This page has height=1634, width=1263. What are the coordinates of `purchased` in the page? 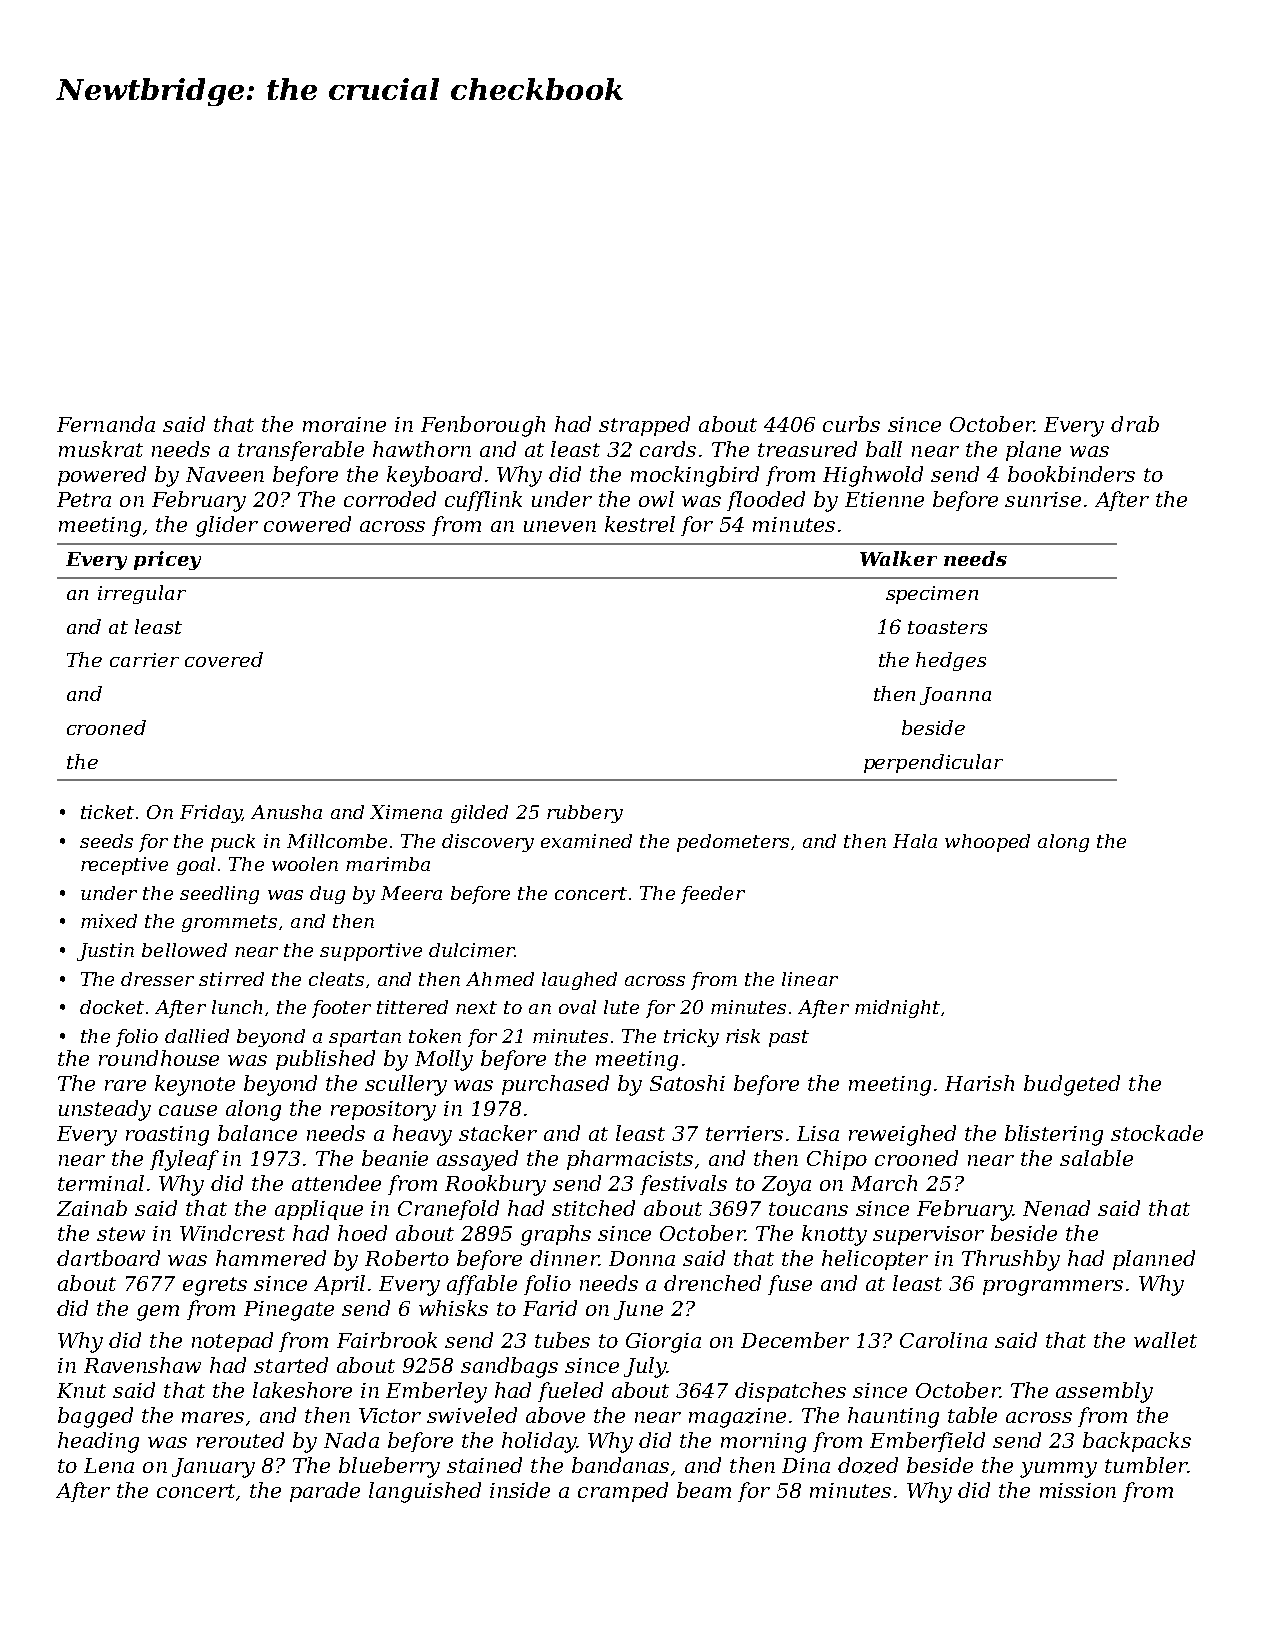 It's located at (555, 1085).
